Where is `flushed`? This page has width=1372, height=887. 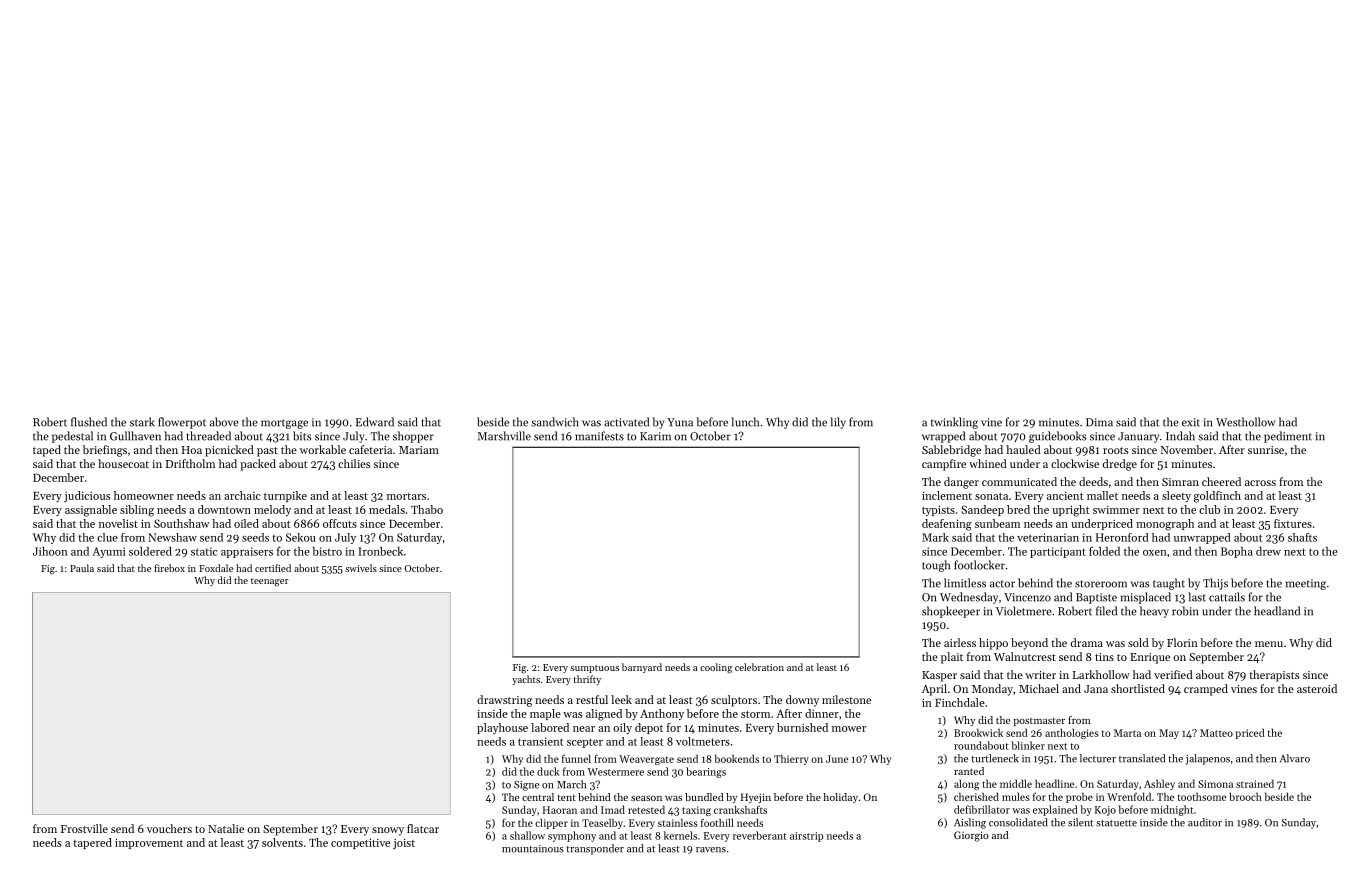
flushed is located at coordinates (89, 422).
